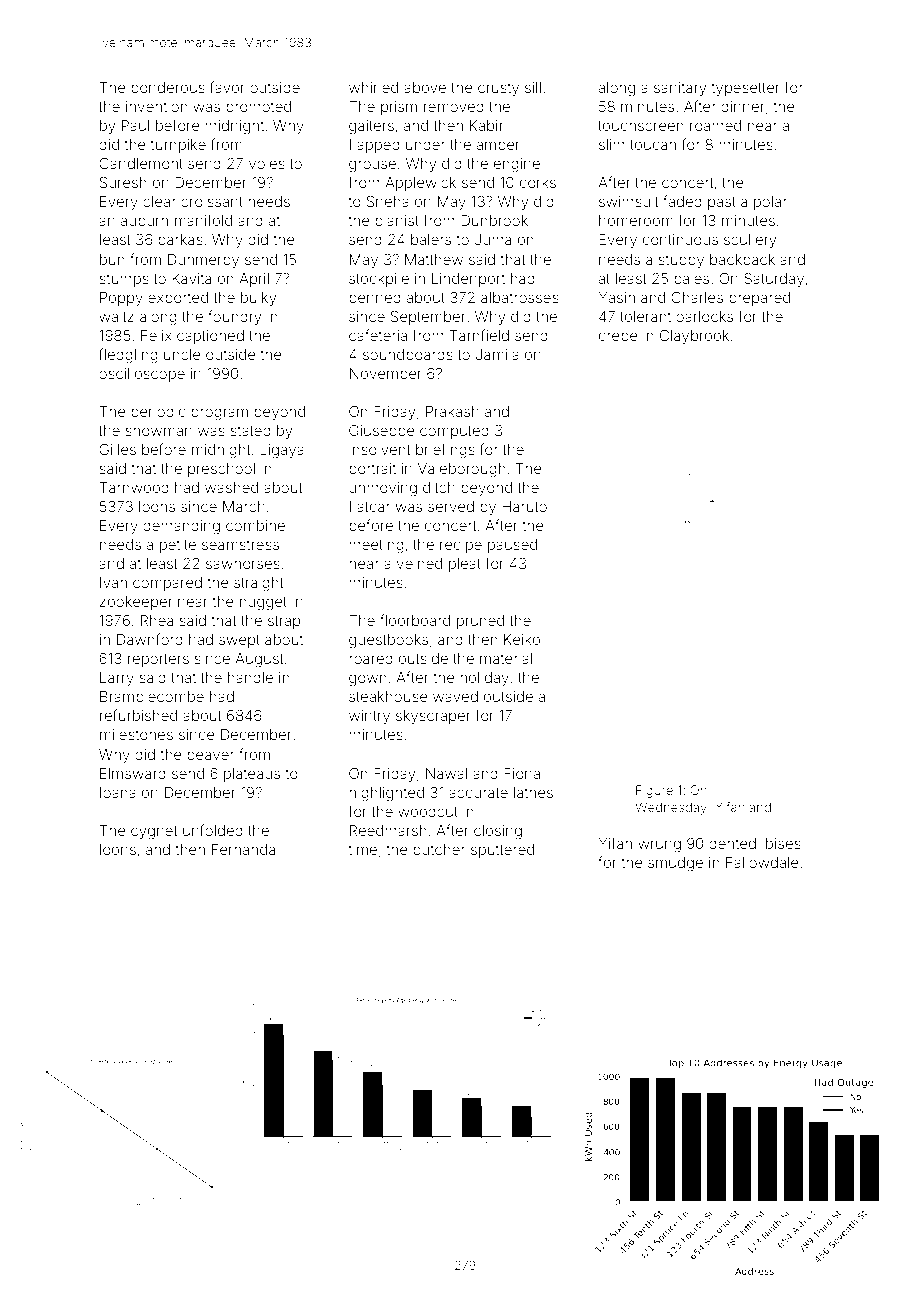  What do you see at coordinates (694, 337) in the screenshot?
I see `Claybrook` at bounding box center [694, 337].
